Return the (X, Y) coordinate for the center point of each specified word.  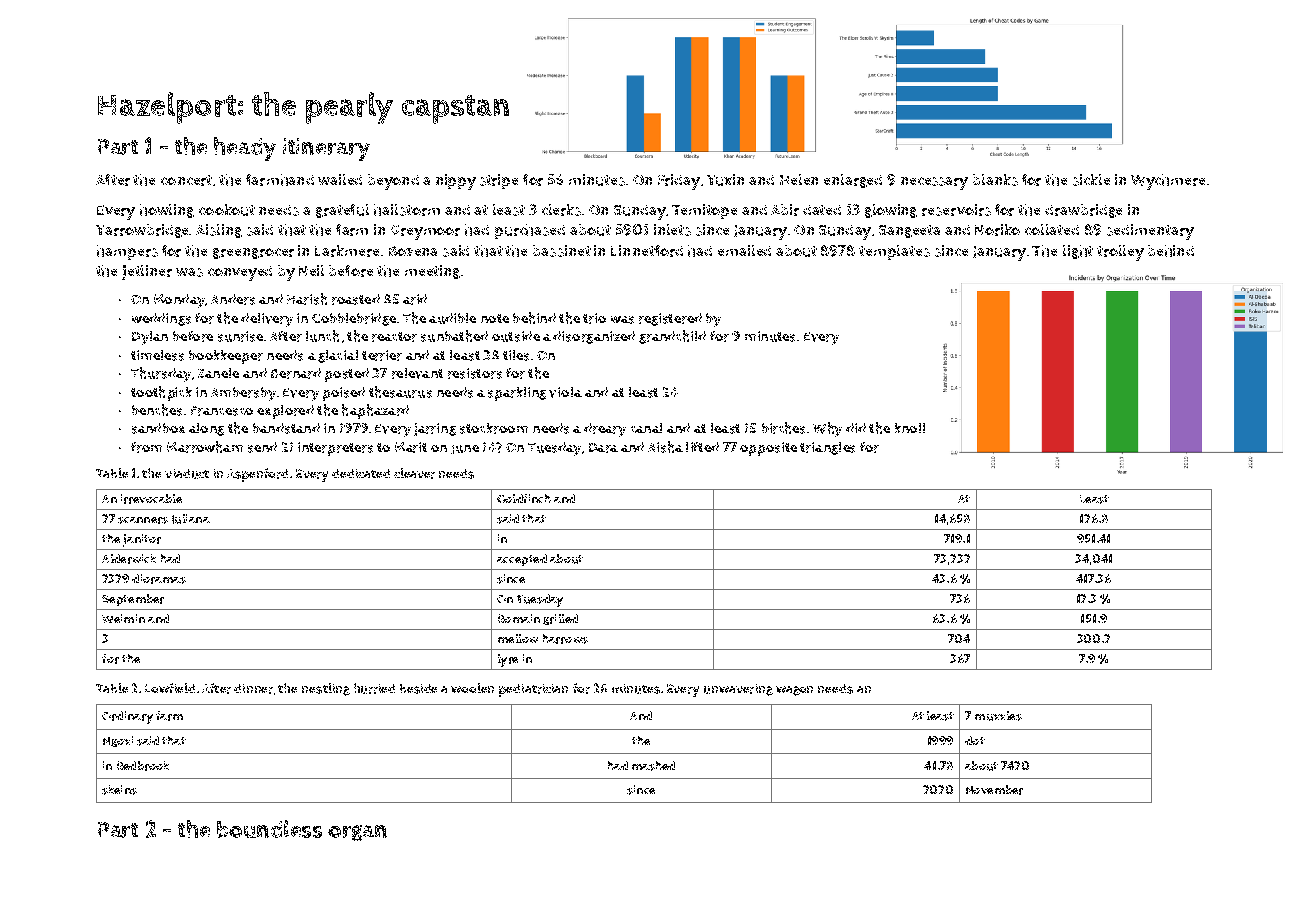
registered (670, 319)
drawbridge (1083, 211)
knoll (910, 428)
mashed (653, 766)
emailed (744, 250)
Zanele (218, 373)
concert (186, 180)
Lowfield (170, 688)
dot (975, 740)
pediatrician (533, 690)
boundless (269, 829)
